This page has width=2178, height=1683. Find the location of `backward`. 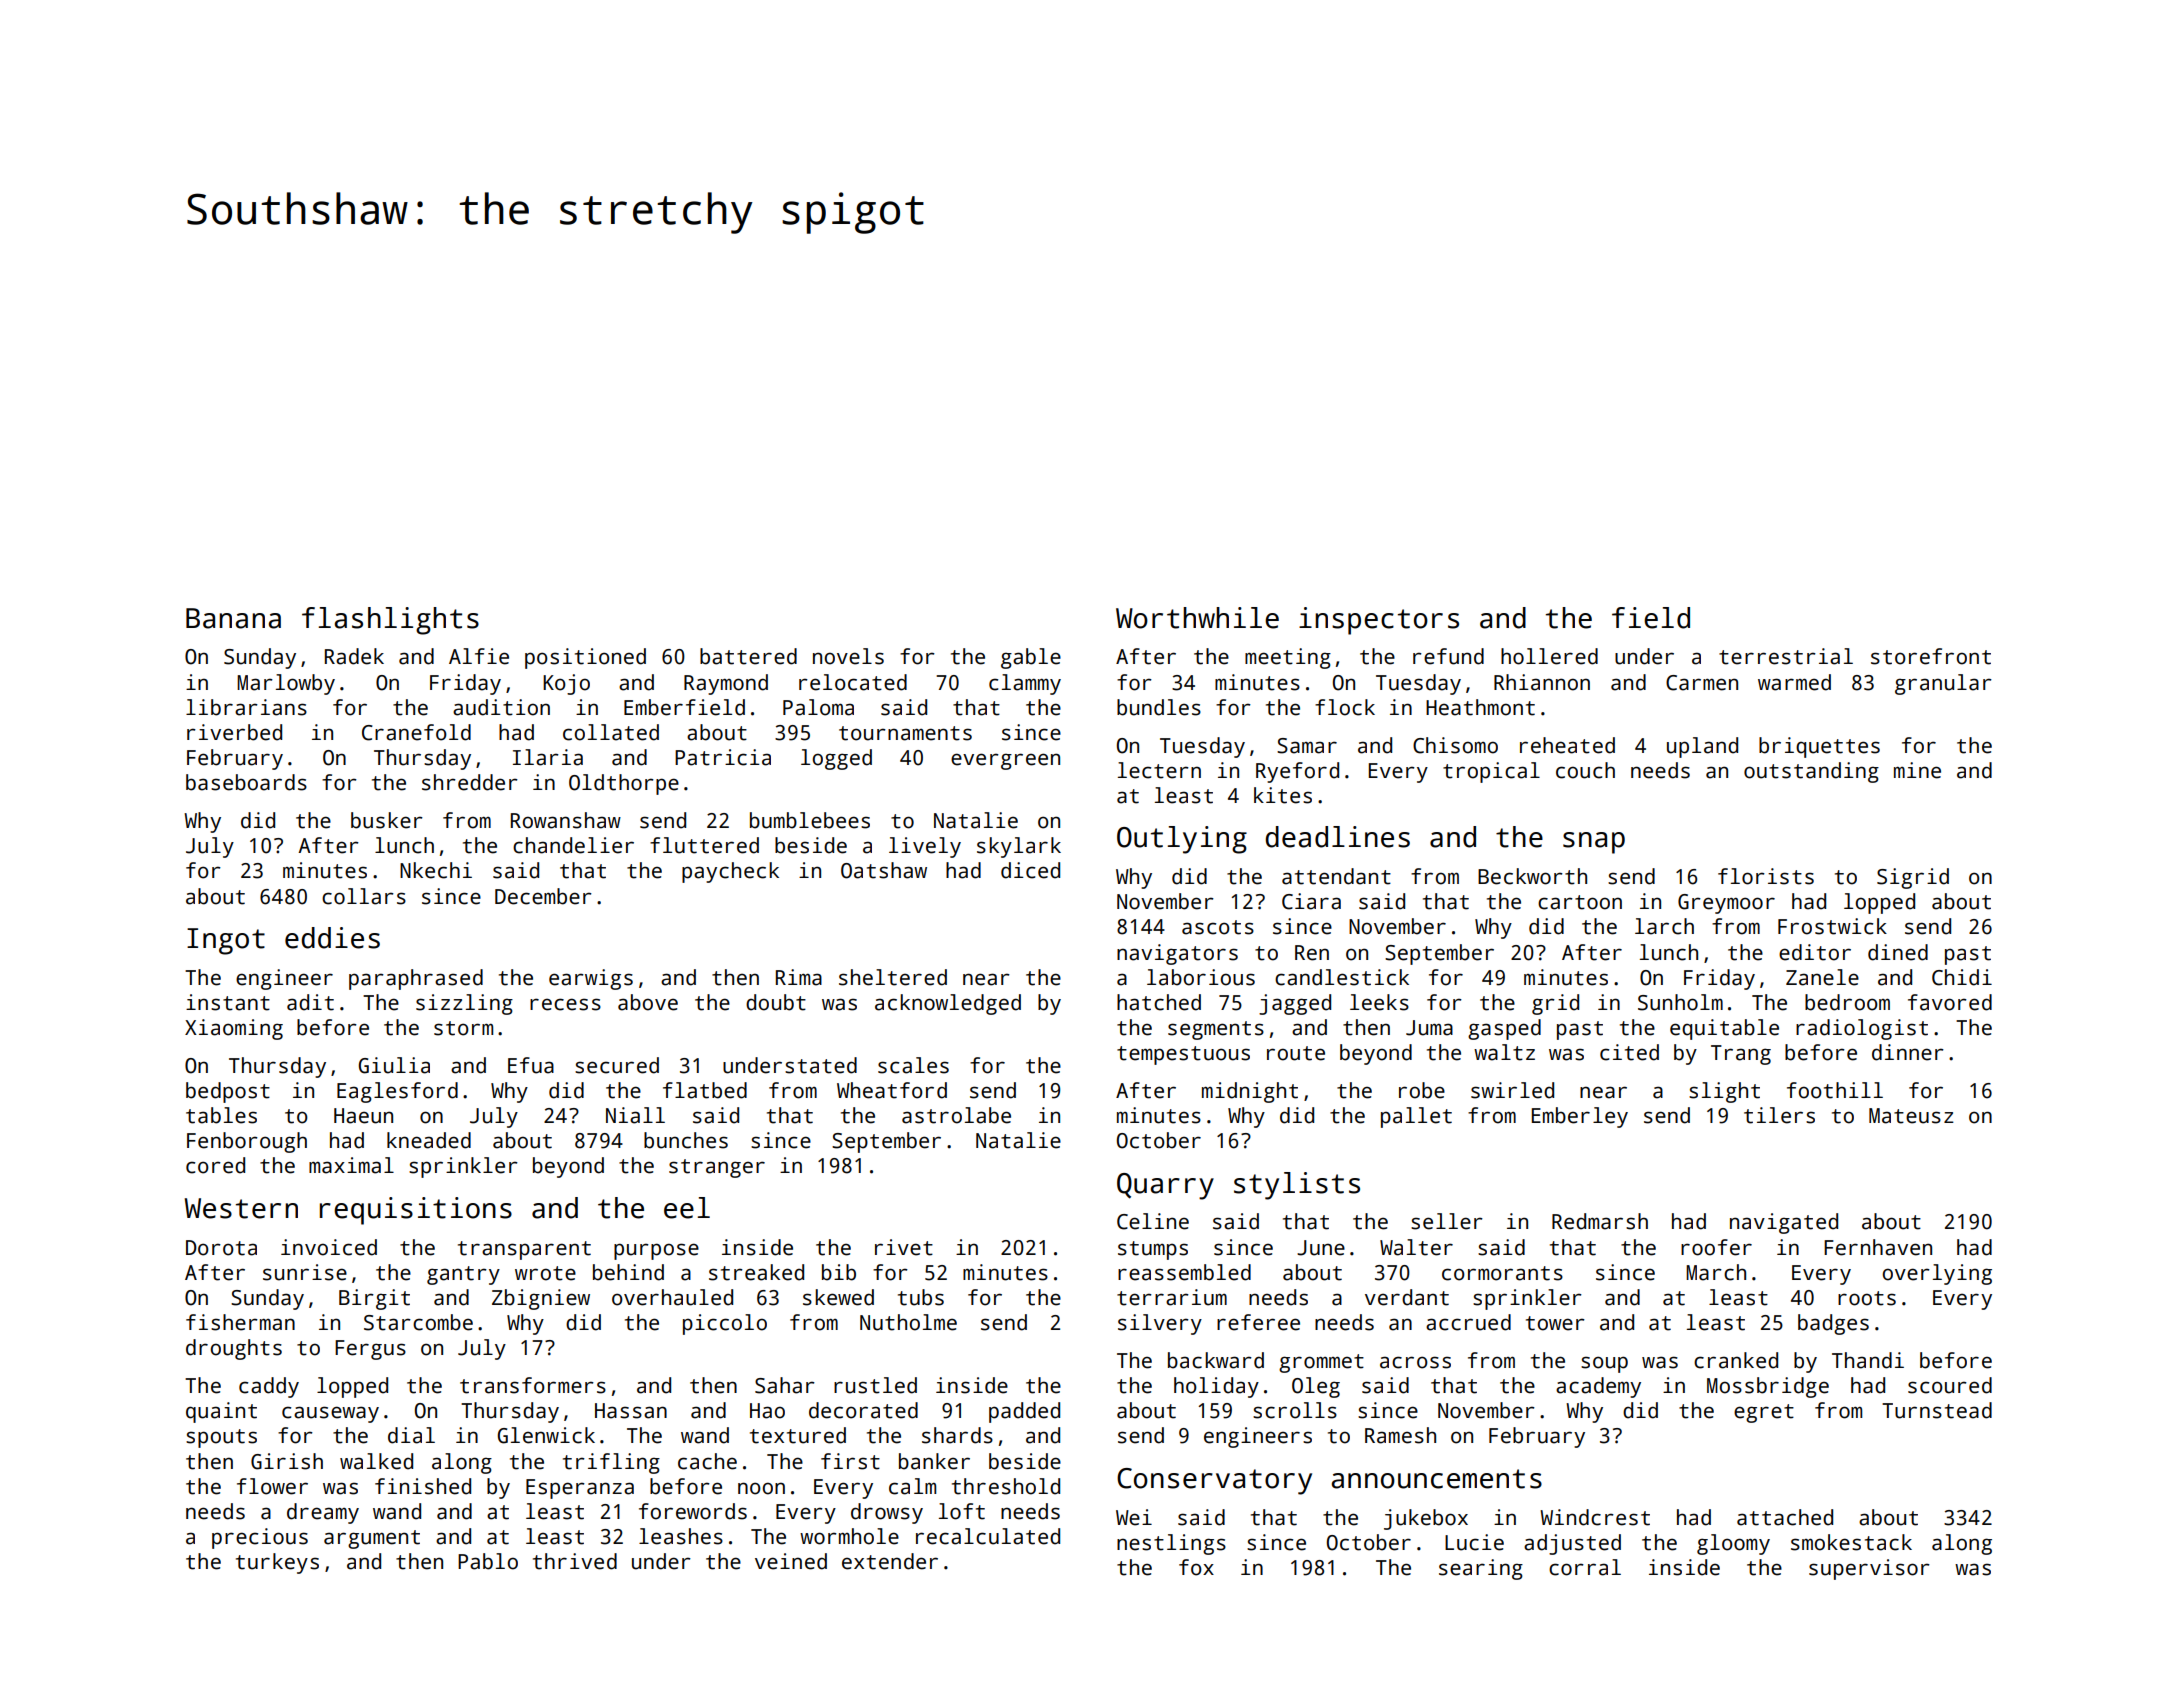

backward is located at coordinates (1216, 1360).
